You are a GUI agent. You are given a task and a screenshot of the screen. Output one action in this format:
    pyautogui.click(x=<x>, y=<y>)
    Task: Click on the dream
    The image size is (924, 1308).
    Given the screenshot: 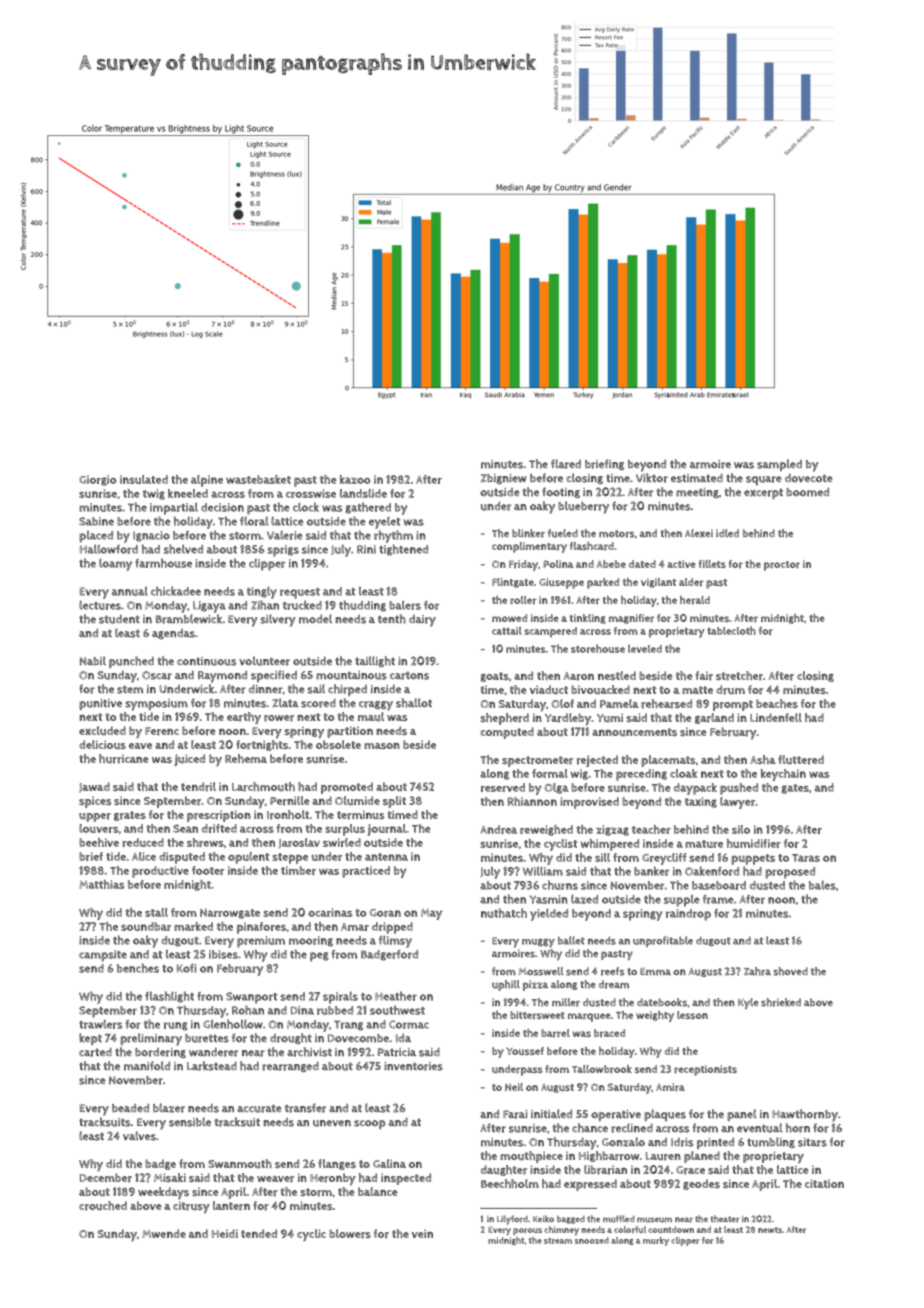 What is the action you would take?
    pyautogui.click(x=614, y=984)
